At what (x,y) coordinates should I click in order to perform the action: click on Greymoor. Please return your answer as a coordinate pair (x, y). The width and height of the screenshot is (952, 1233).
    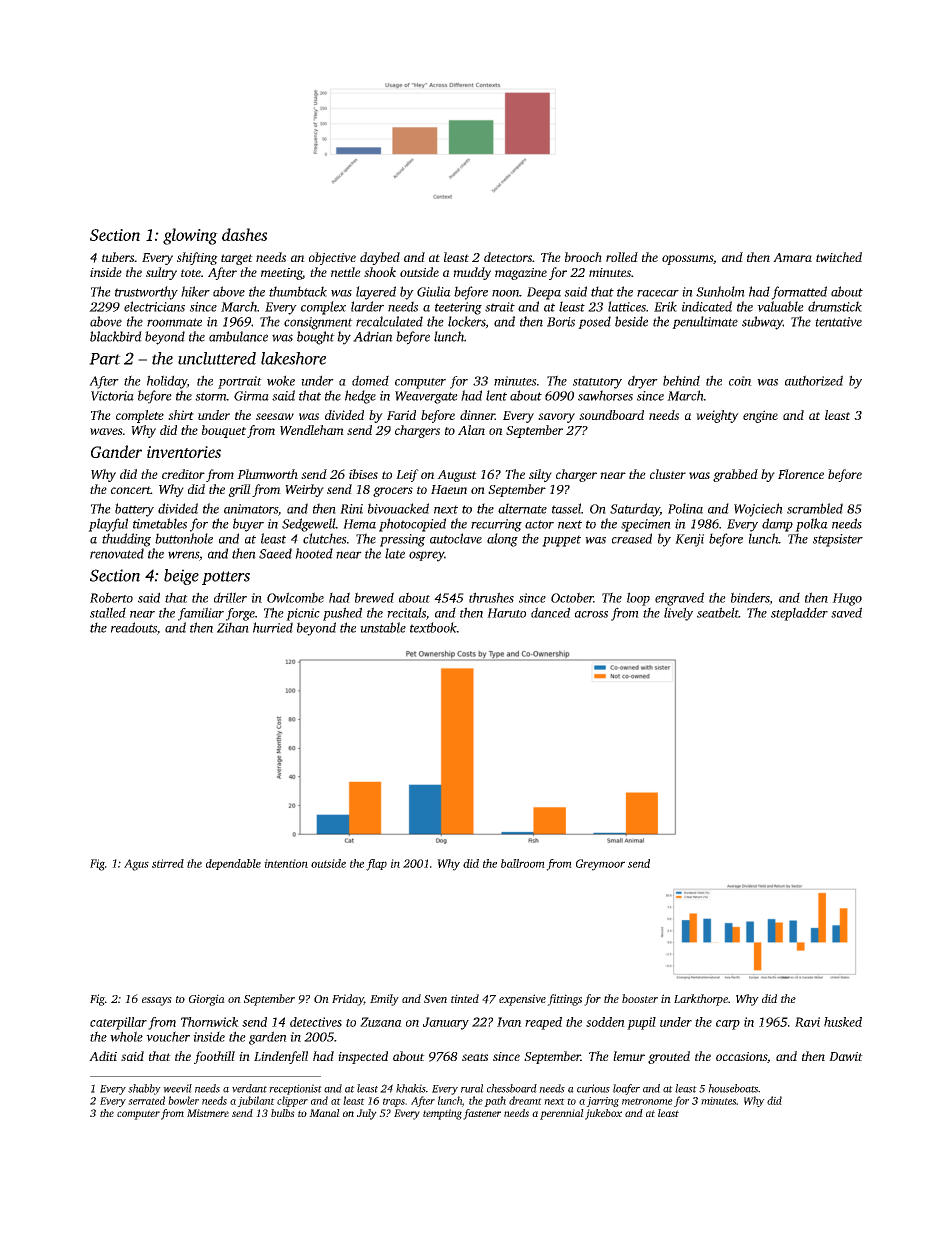
    Looking at the image, I should click on (600, 865).
